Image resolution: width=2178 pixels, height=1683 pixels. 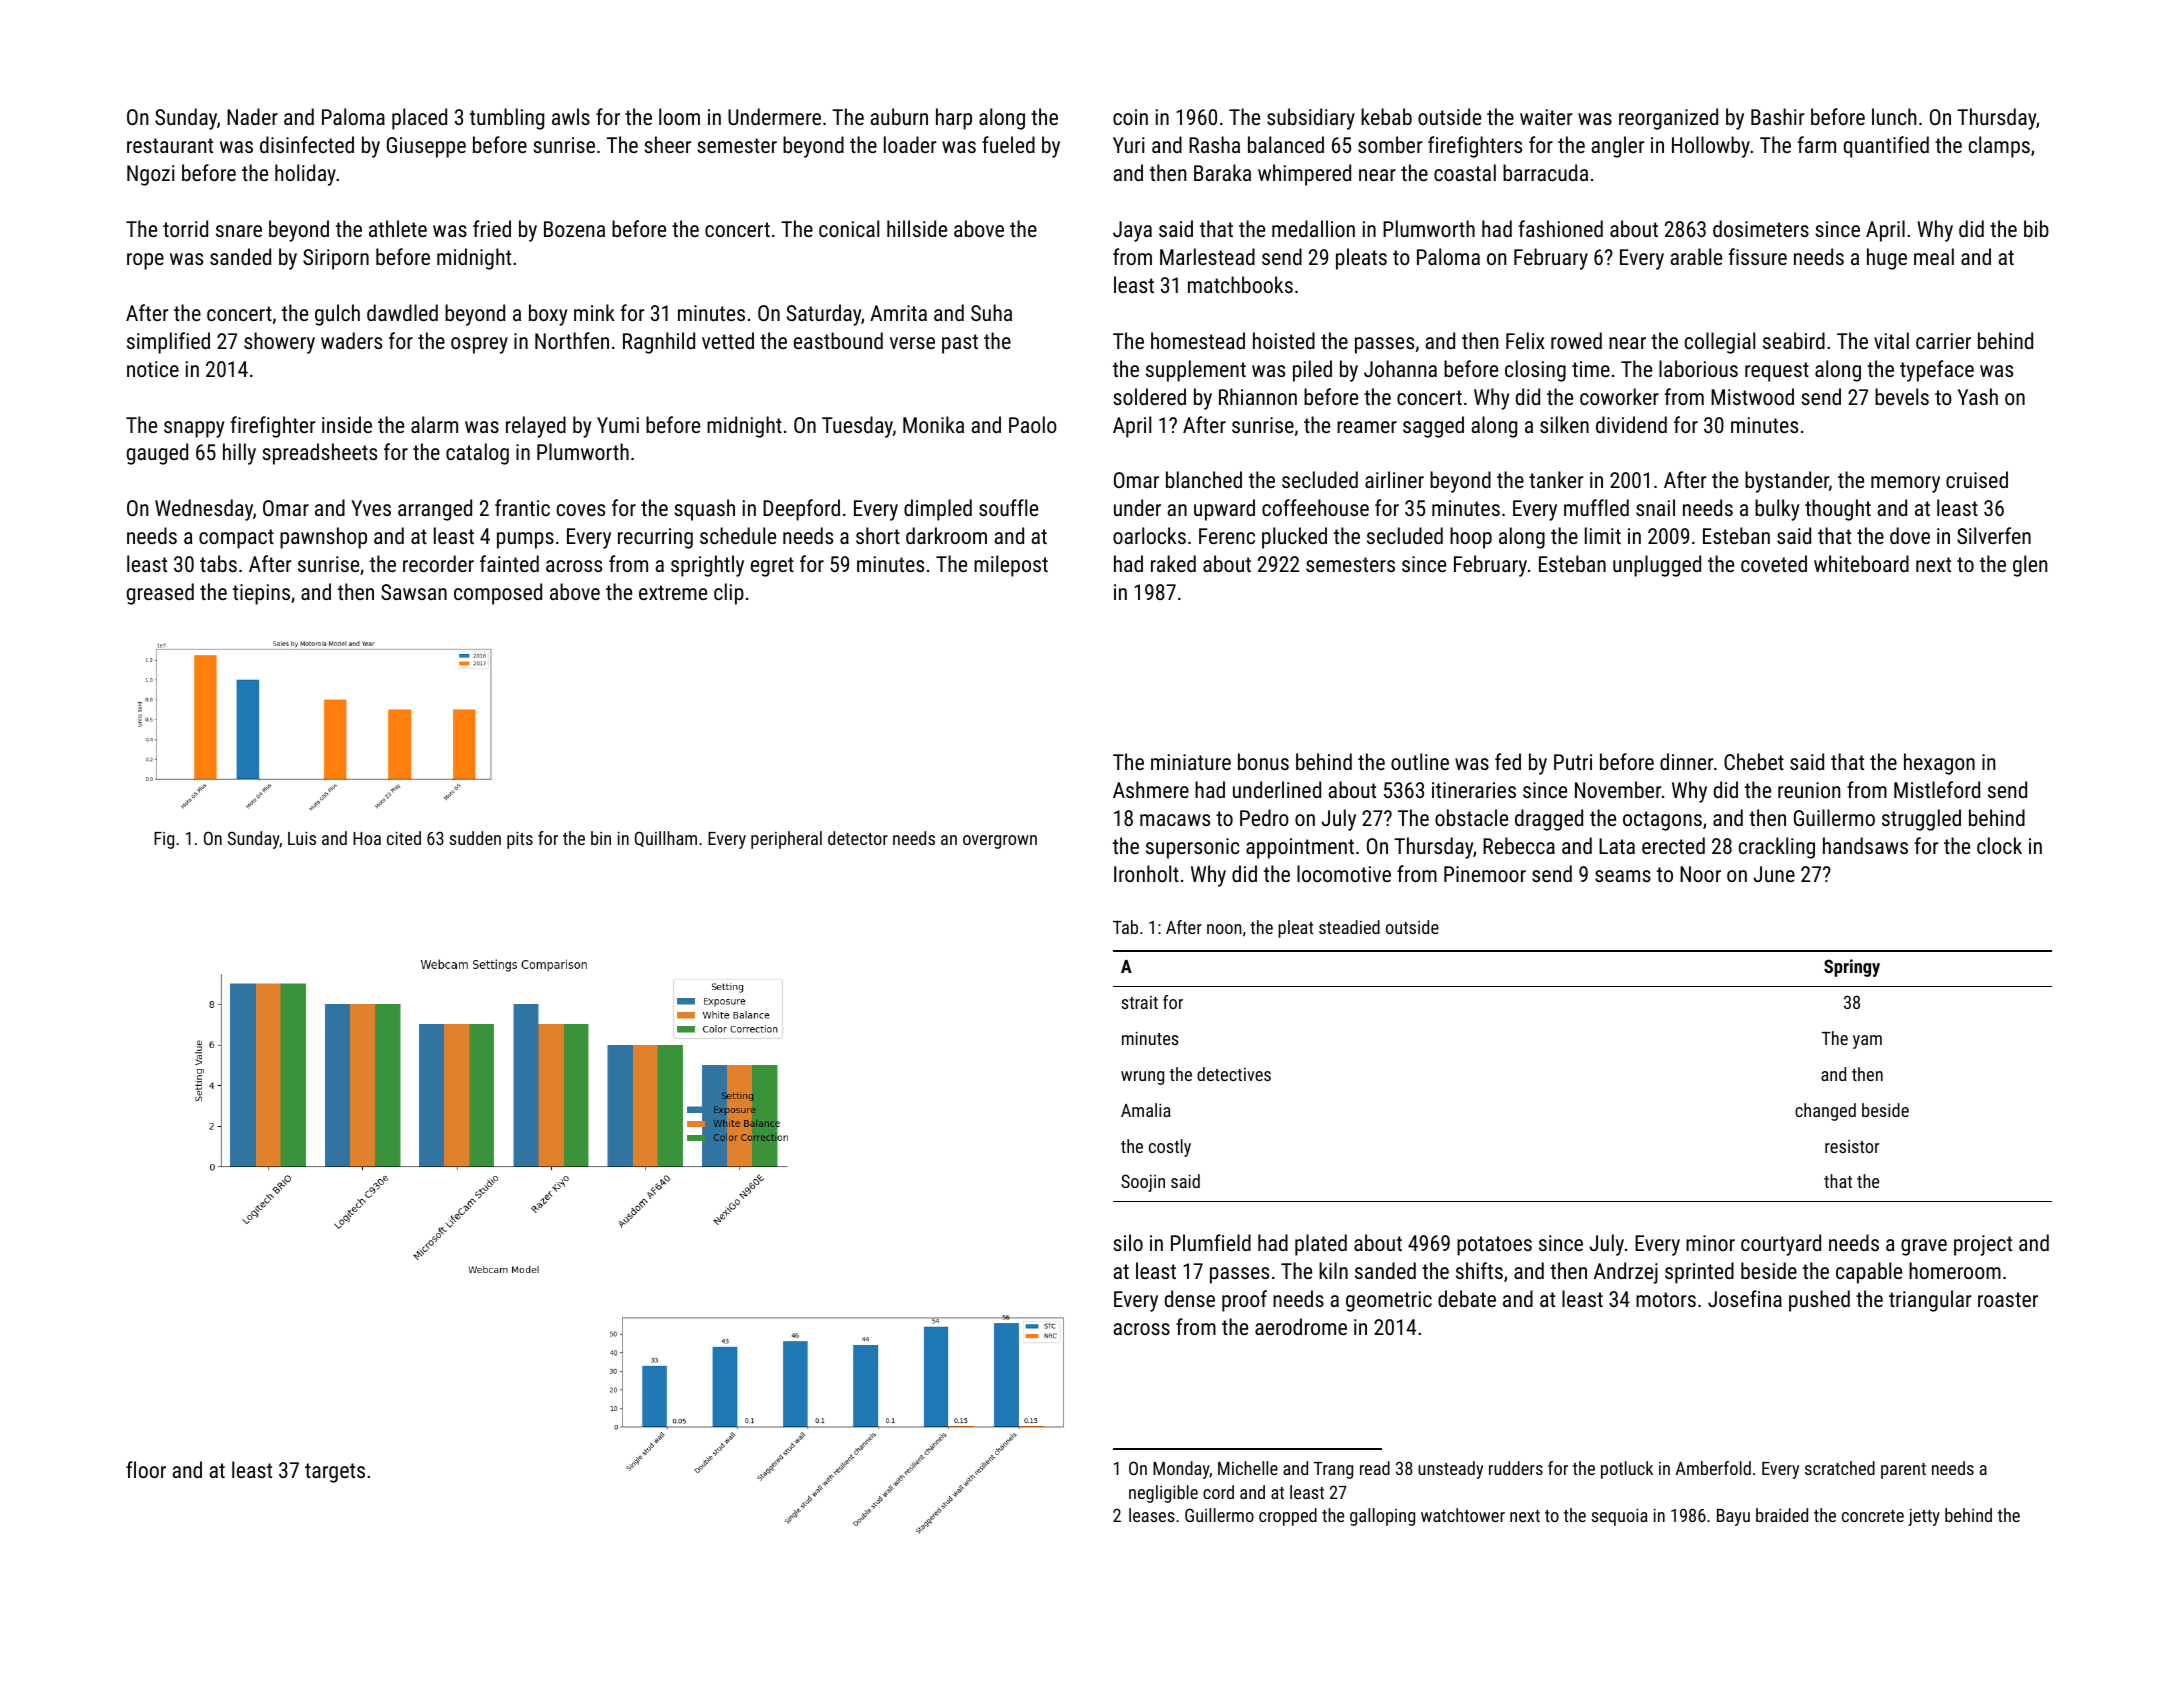 I want to click on request, so click(x=1777, y=372).
